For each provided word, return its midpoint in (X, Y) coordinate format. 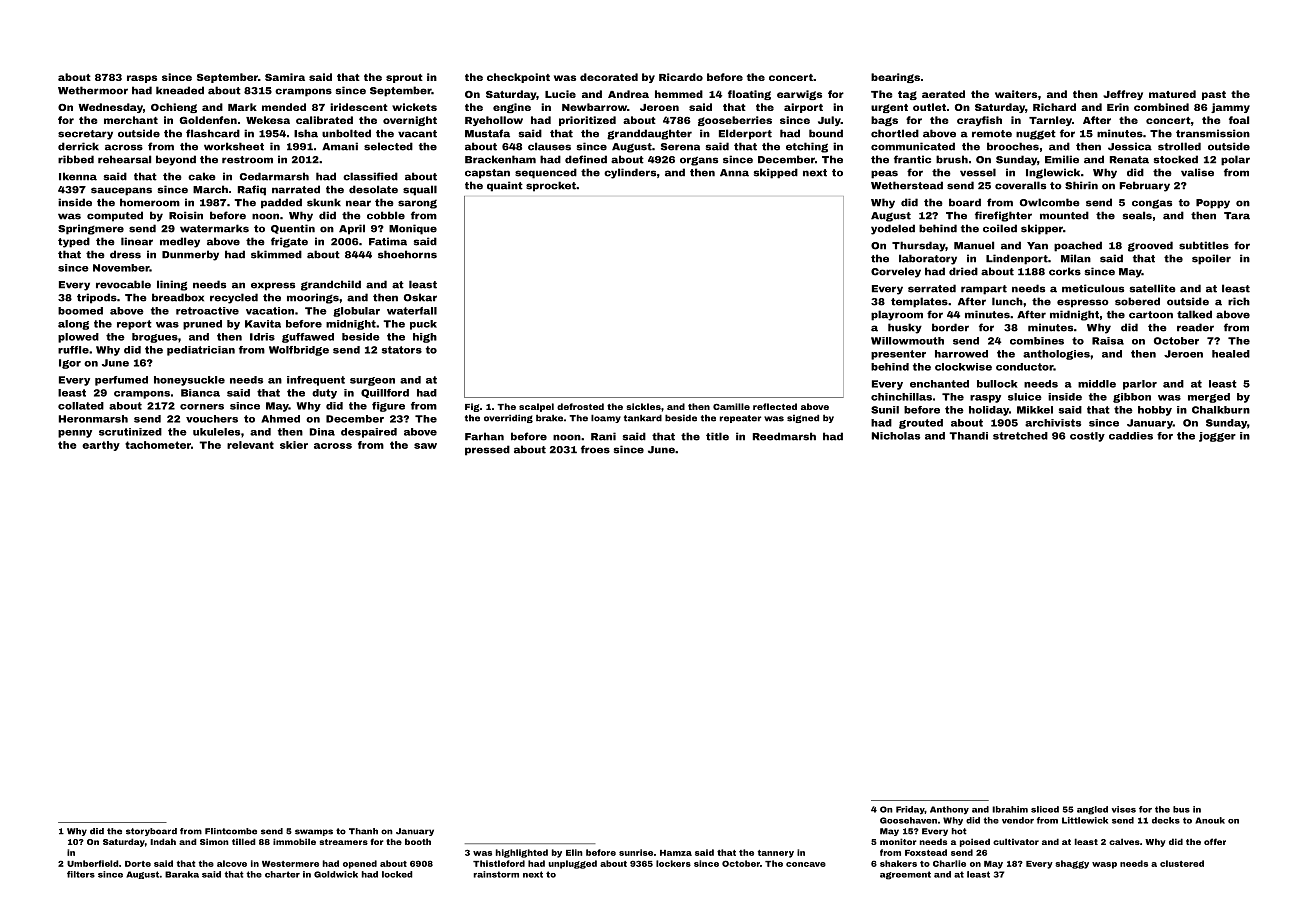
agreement (905, 875)
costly (1087, 437)
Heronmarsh (93, 419)
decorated (609, 77)
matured (1172, 94)
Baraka (182, 874)
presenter (898, 355)
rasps (142, 79)
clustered (1182, 863)
